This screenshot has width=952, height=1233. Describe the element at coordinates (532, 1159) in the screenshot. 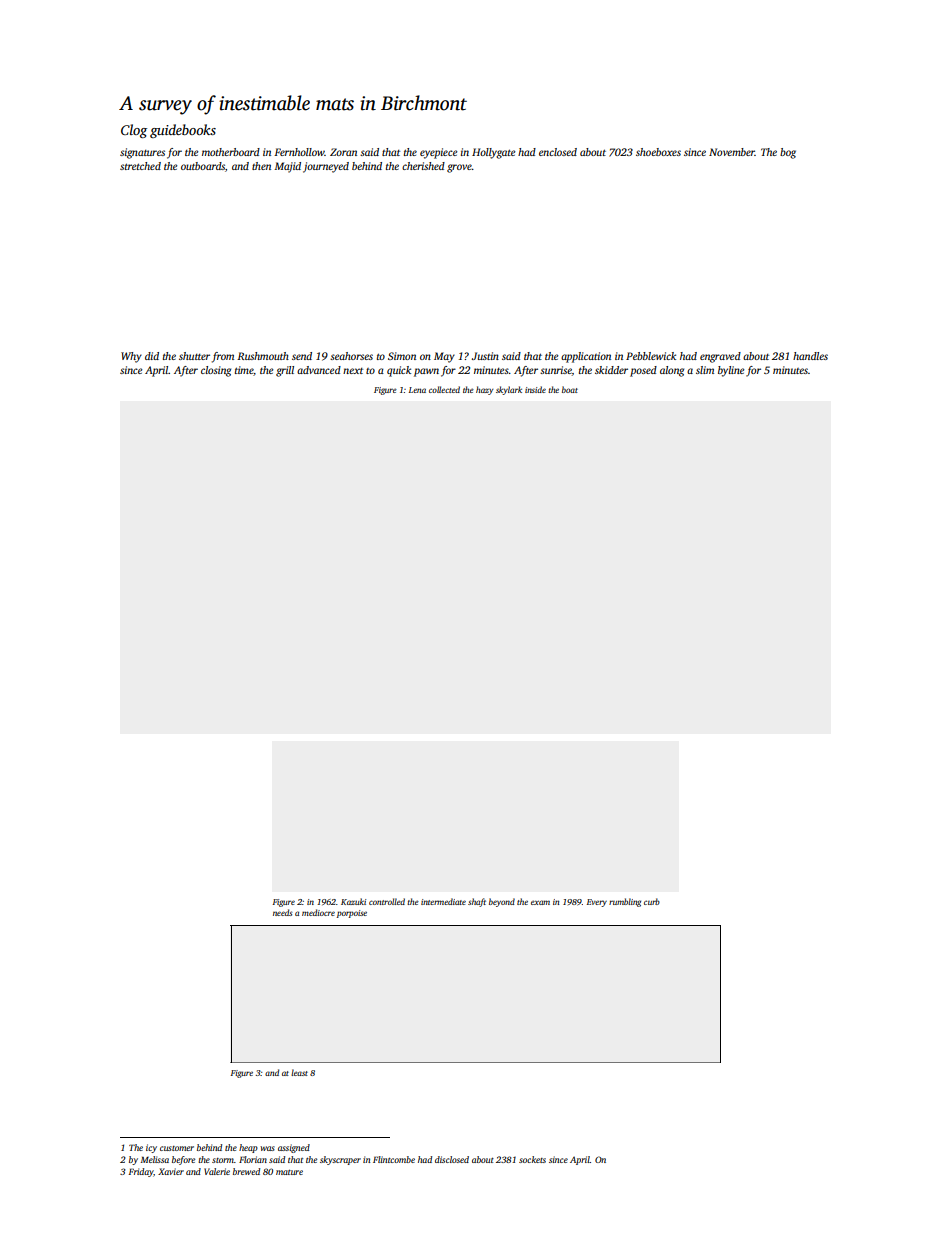

I see `sockets` at that location.
